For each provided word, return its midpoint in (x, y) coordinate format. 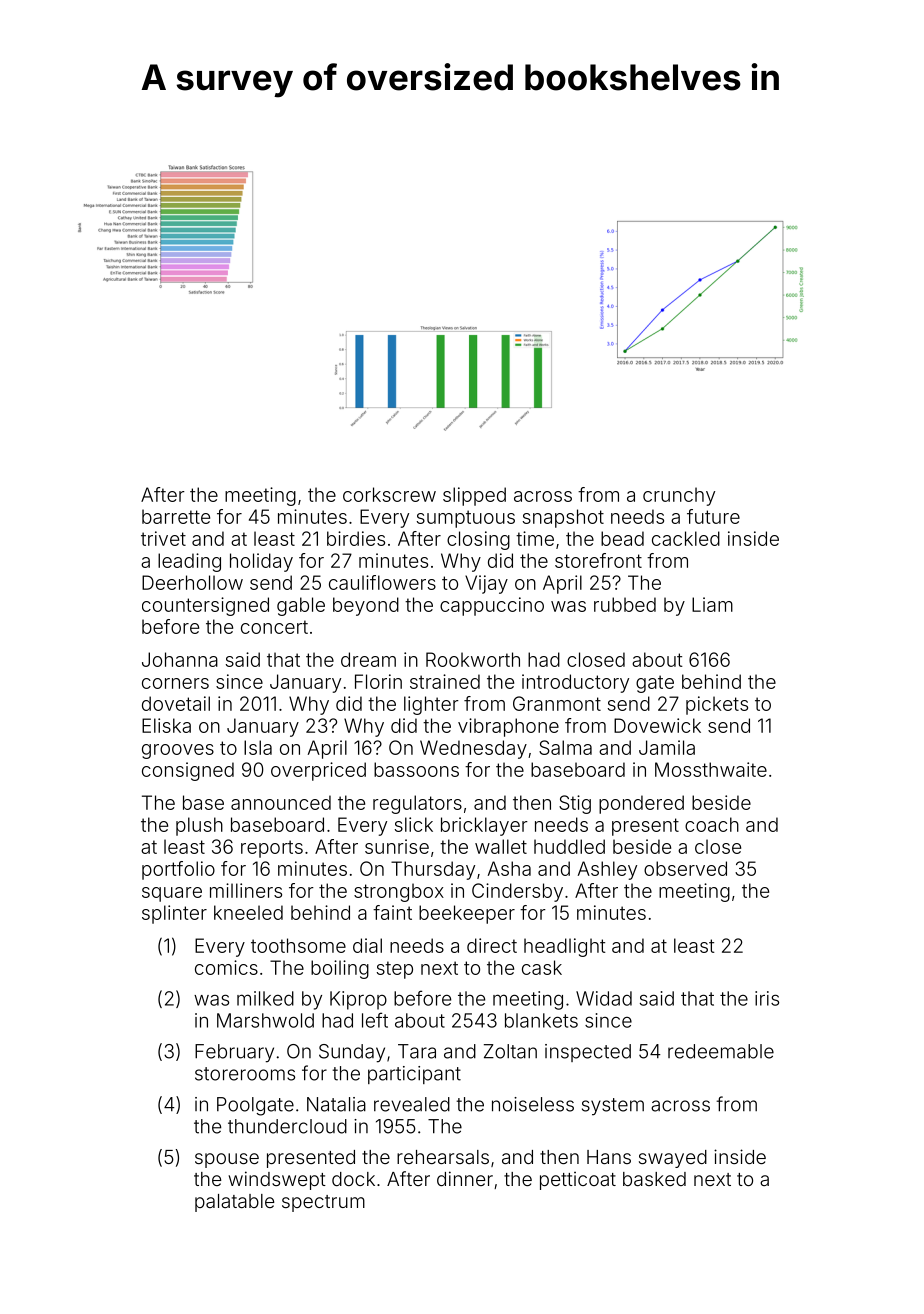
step (395, 970)
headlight (565, 947)
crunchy (679, 496)
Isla (258, 747)
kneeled (248, 912)
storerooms (245, 1074)
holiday (261, 562)
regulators (417, 804)
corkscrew (389, 494)
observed (685, 868)
